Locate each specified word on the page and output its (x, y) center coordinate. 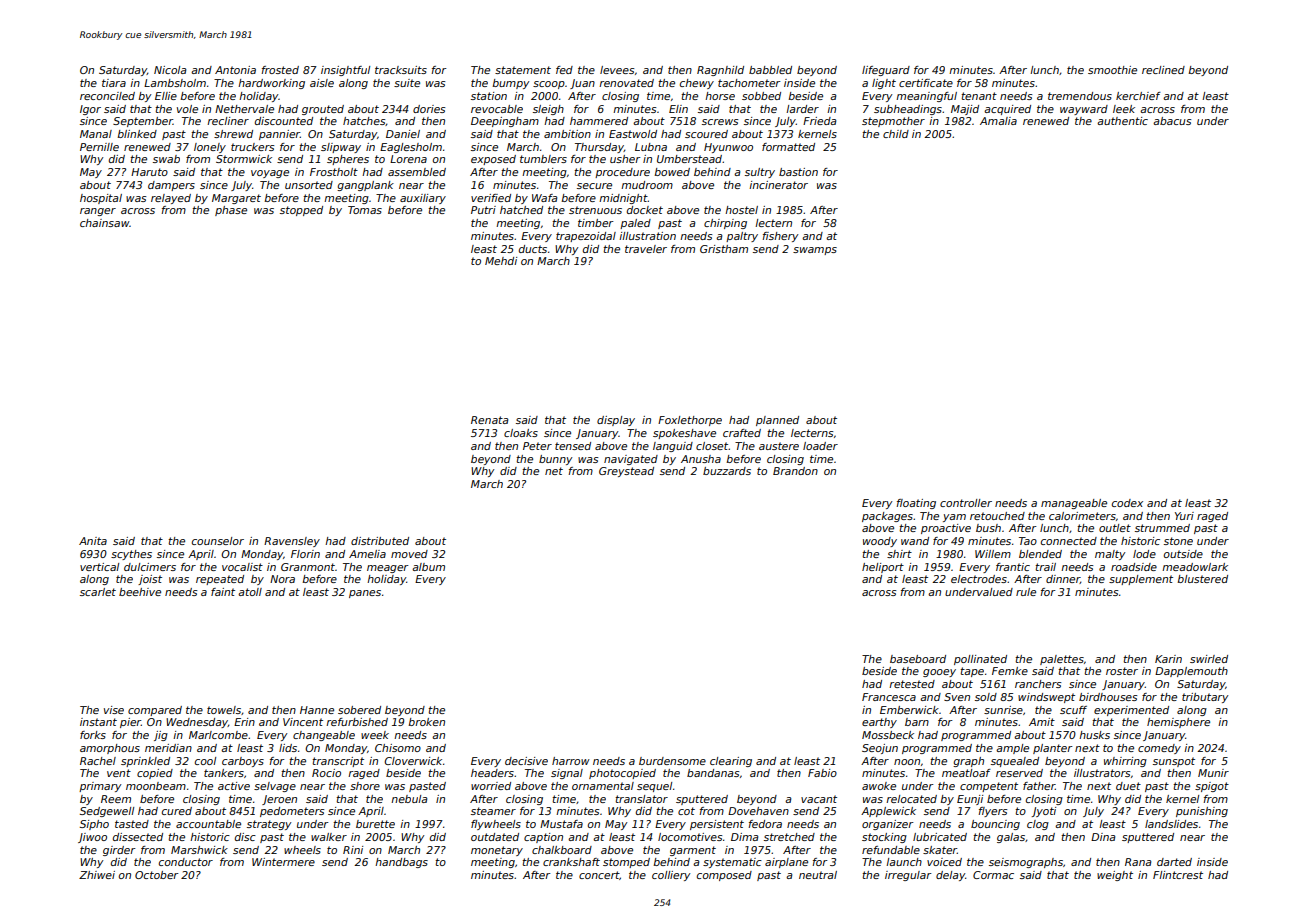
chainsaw (104, 223)
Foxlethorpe (690, 421)
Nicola (170, 70)
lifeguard (886, 71)
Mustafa (561, 824)
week (375, 735)
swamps (815, 251)
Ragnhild (720, 71)
